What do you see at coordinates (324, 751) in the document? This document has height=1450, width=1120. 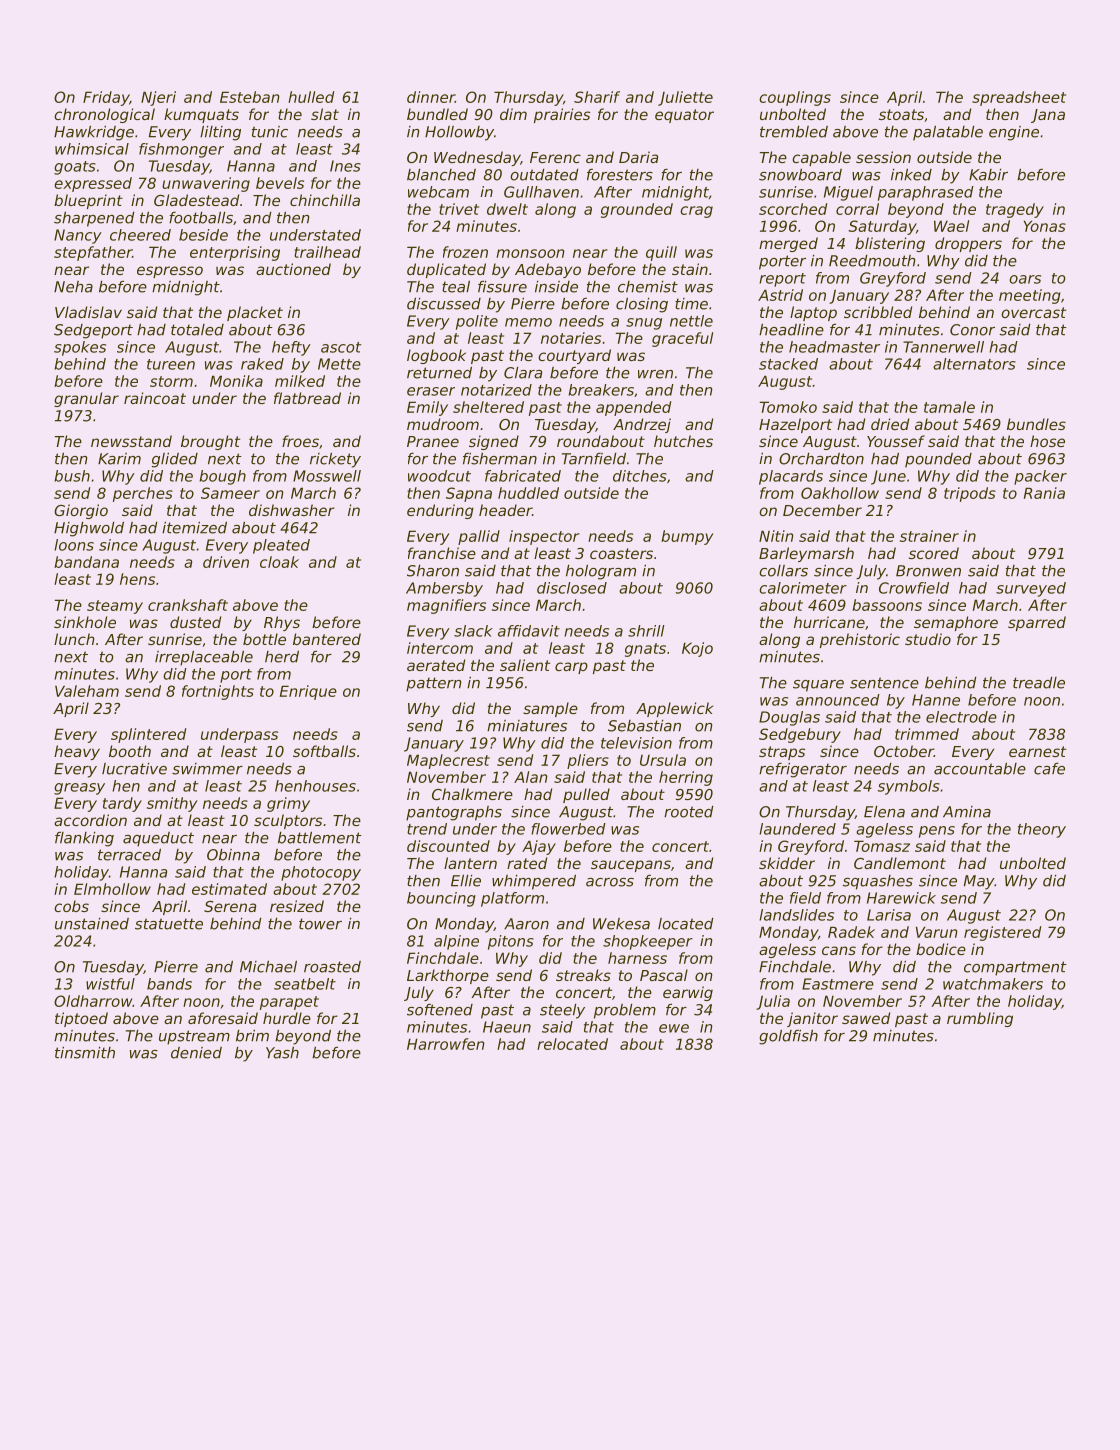 I see `softballs` at bounding box center [324, 751].
